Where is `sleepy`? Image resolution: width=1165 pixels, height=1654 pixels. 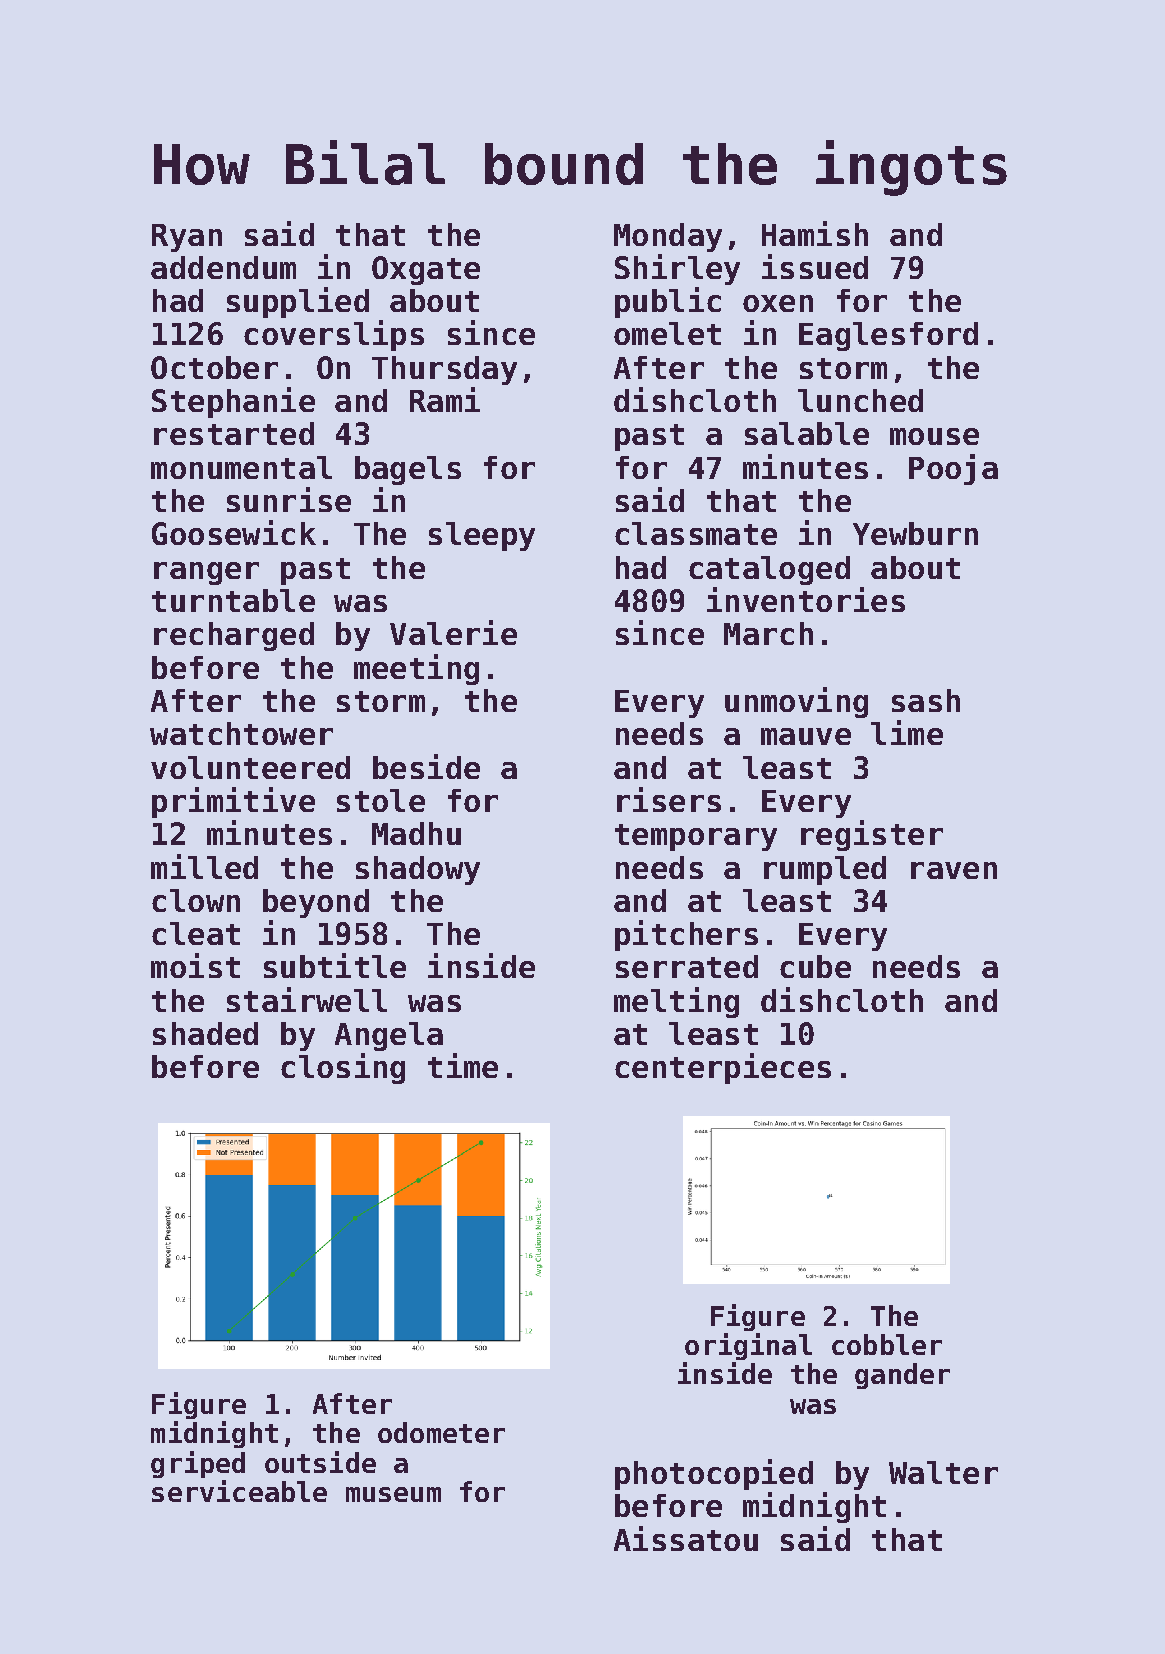 sleepy is located at coordinates (482, 536).
